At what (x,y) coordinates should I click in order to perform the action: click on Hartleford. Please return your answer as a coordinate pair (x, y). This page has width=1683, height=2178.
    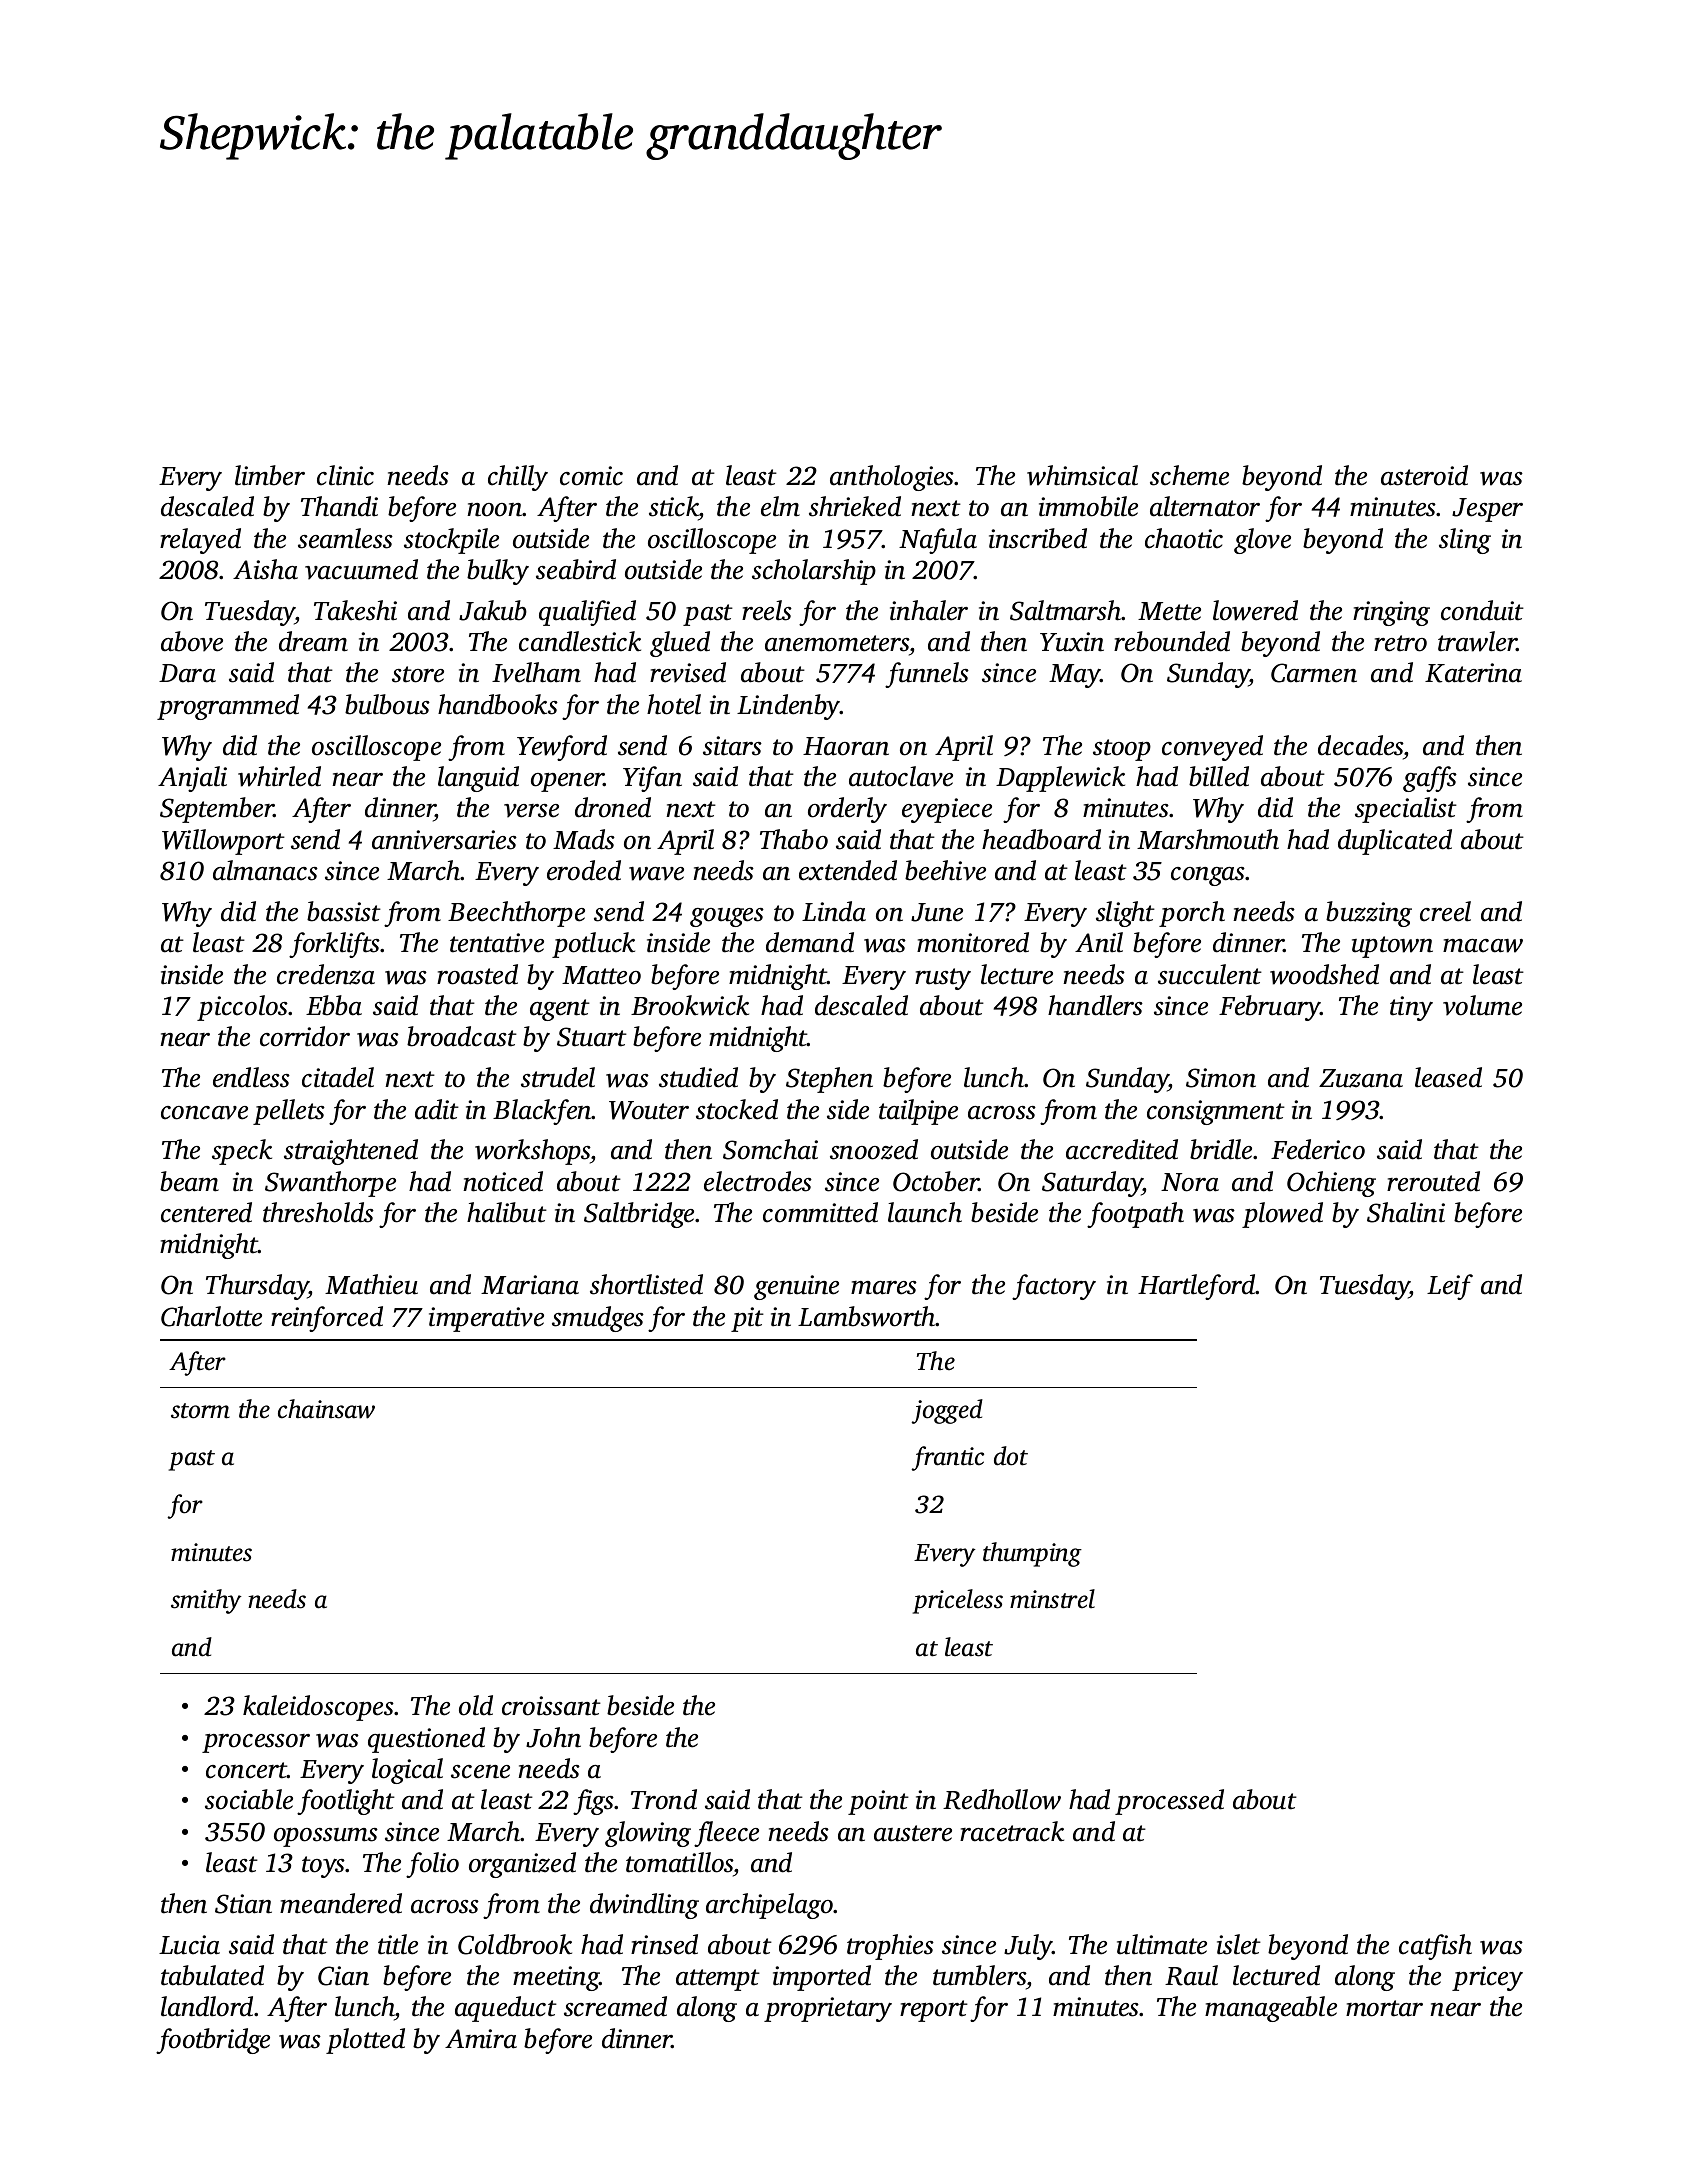
    Looking at the image, I should click on (1197, 1287).
